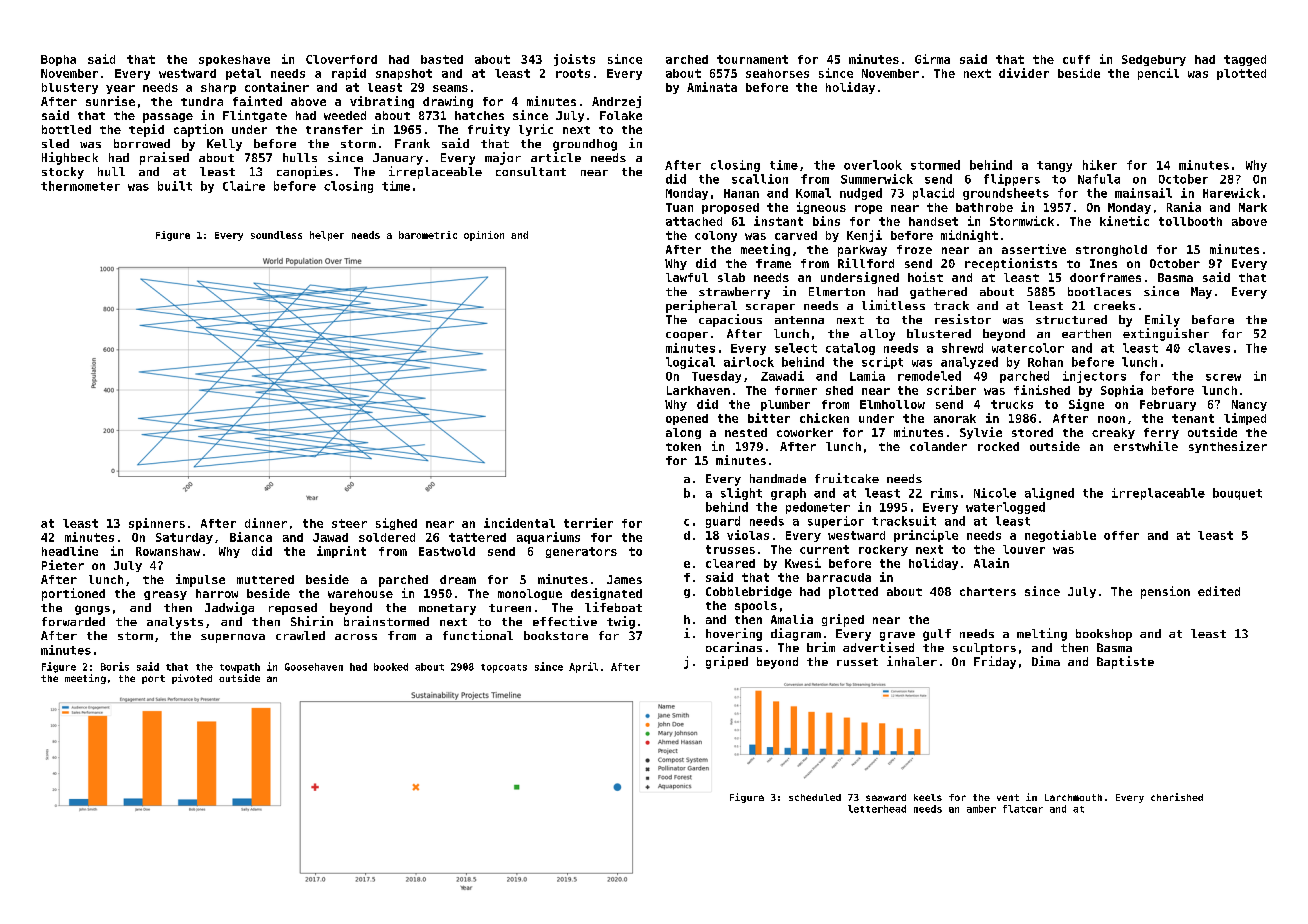 This page has width=1308, height=924. I want to click on scheduled, so click(815, 797).
